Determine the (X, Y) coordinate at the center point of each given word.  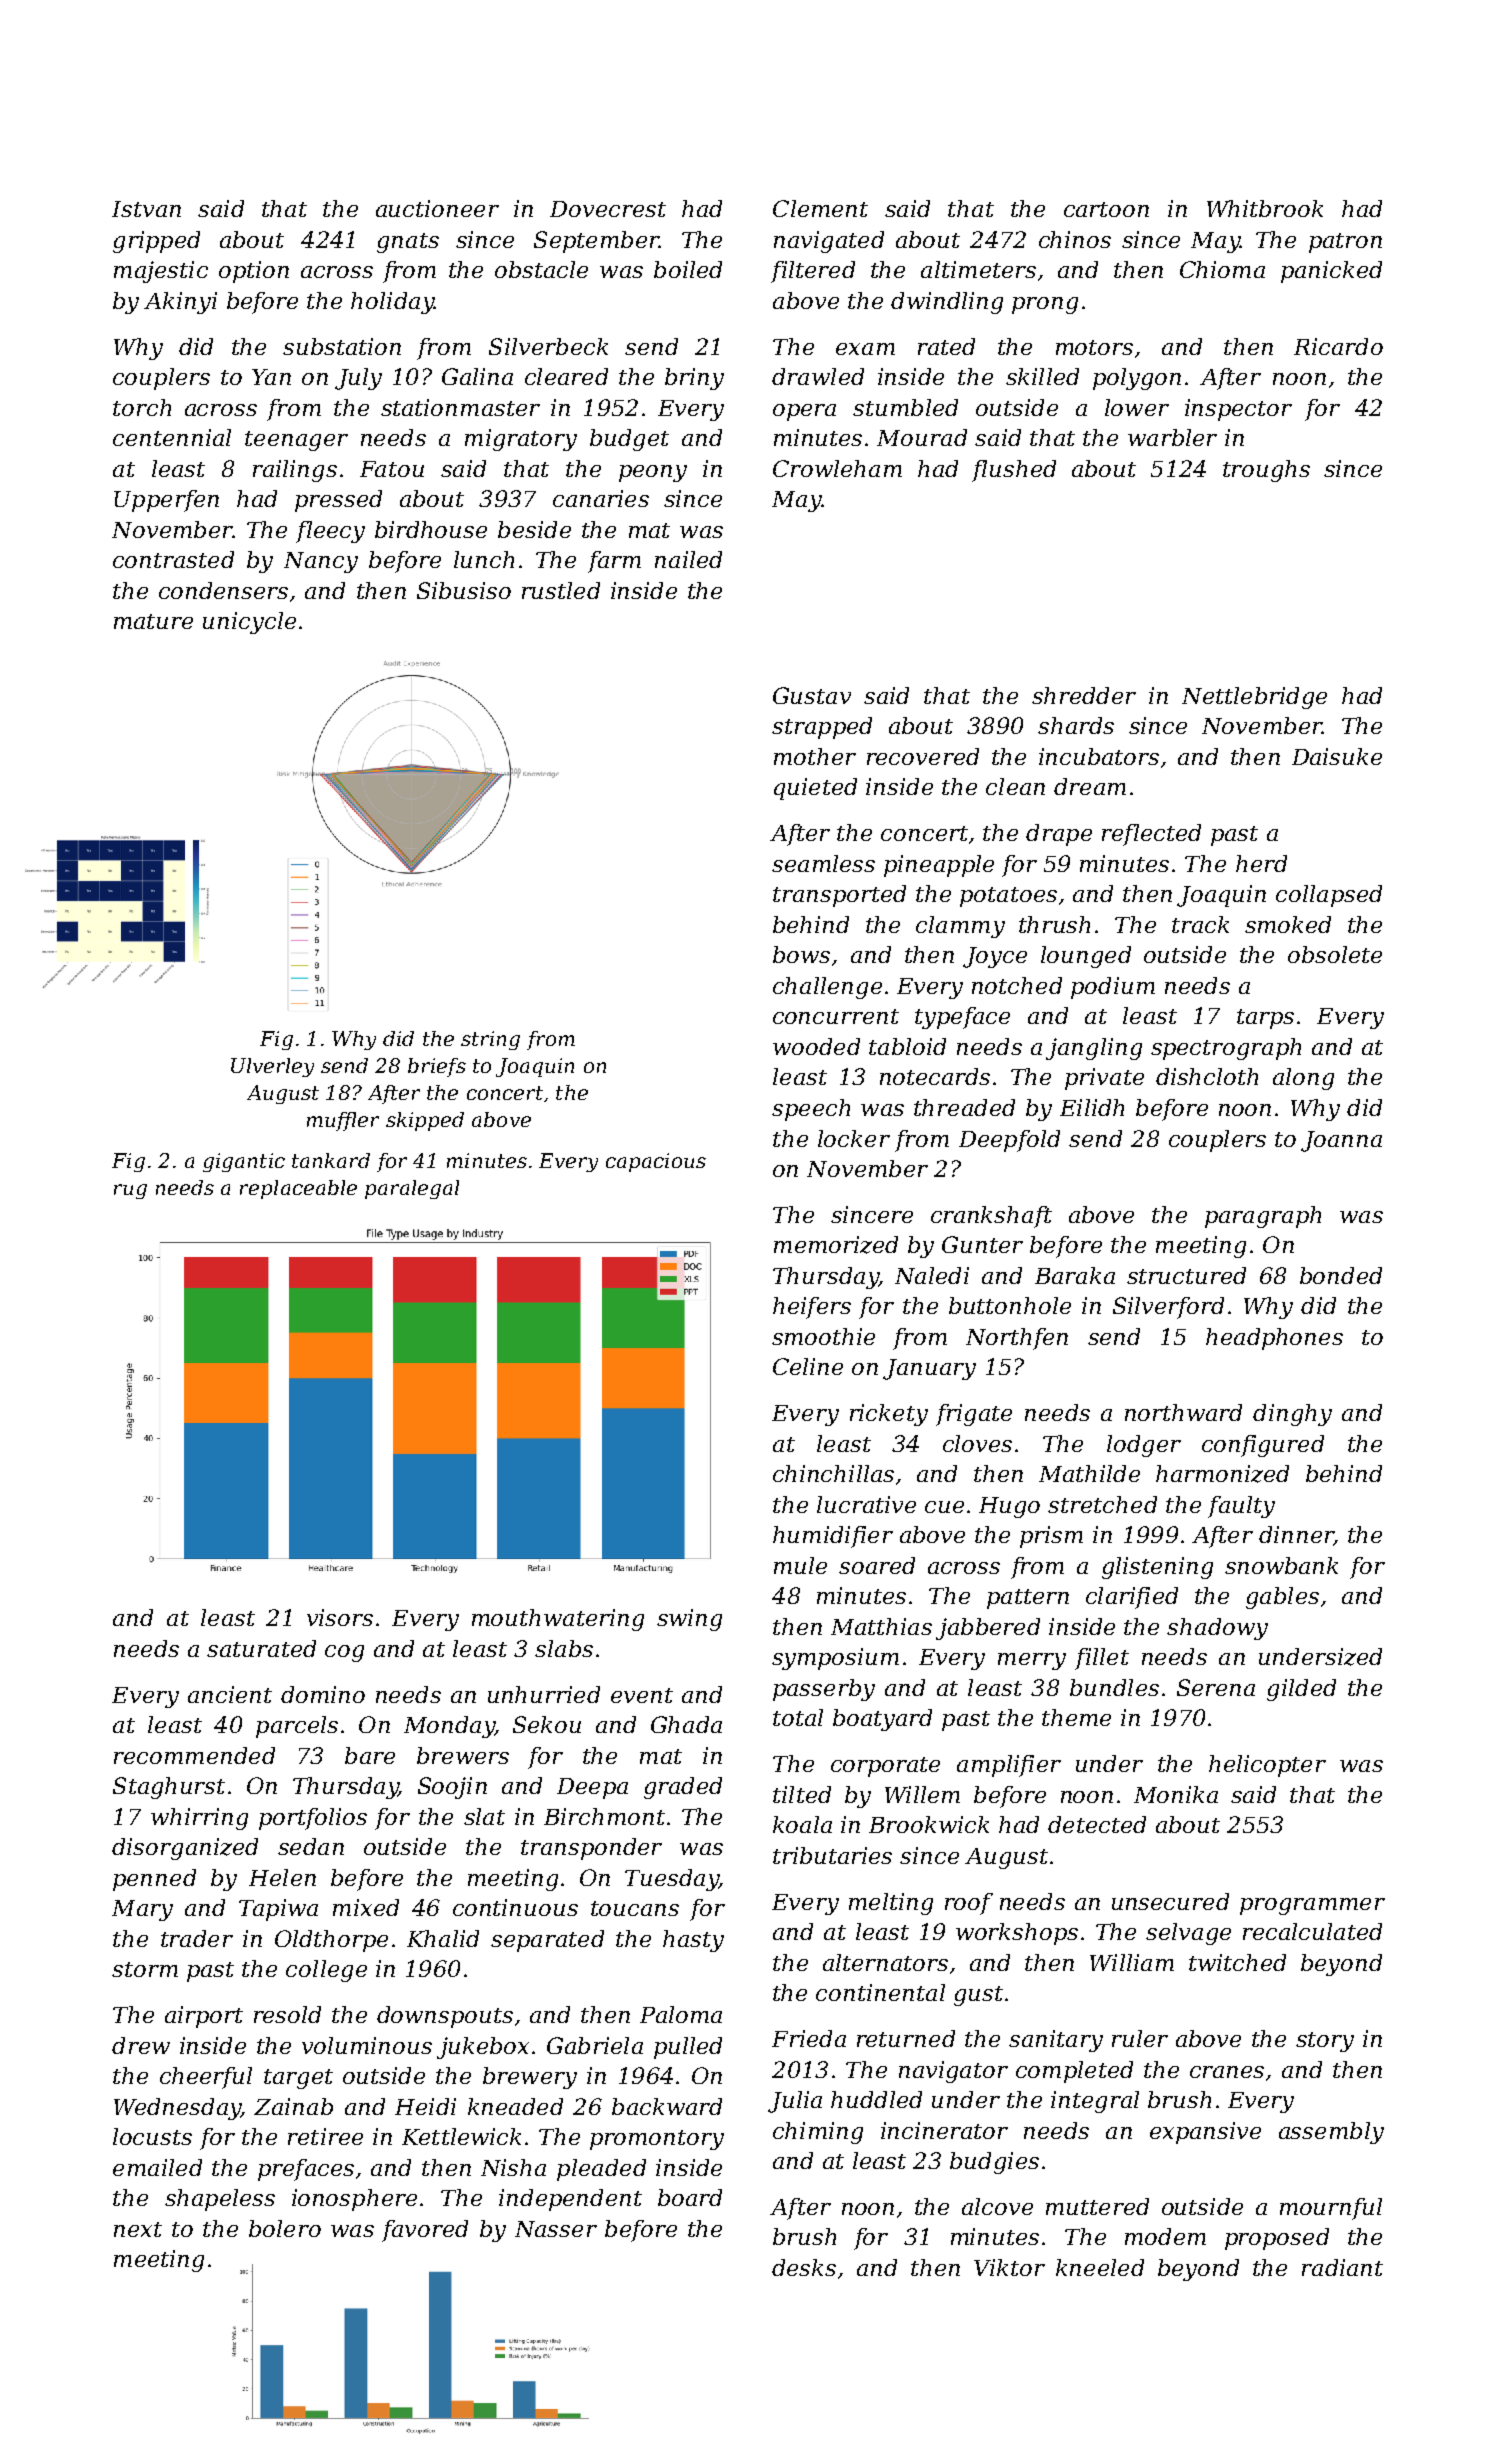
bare (370, 1755)
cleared (566, 376)
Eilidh (1092, 1107)
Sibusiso (464, 590)
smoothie (823, 1336)
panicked (1331, 272)
